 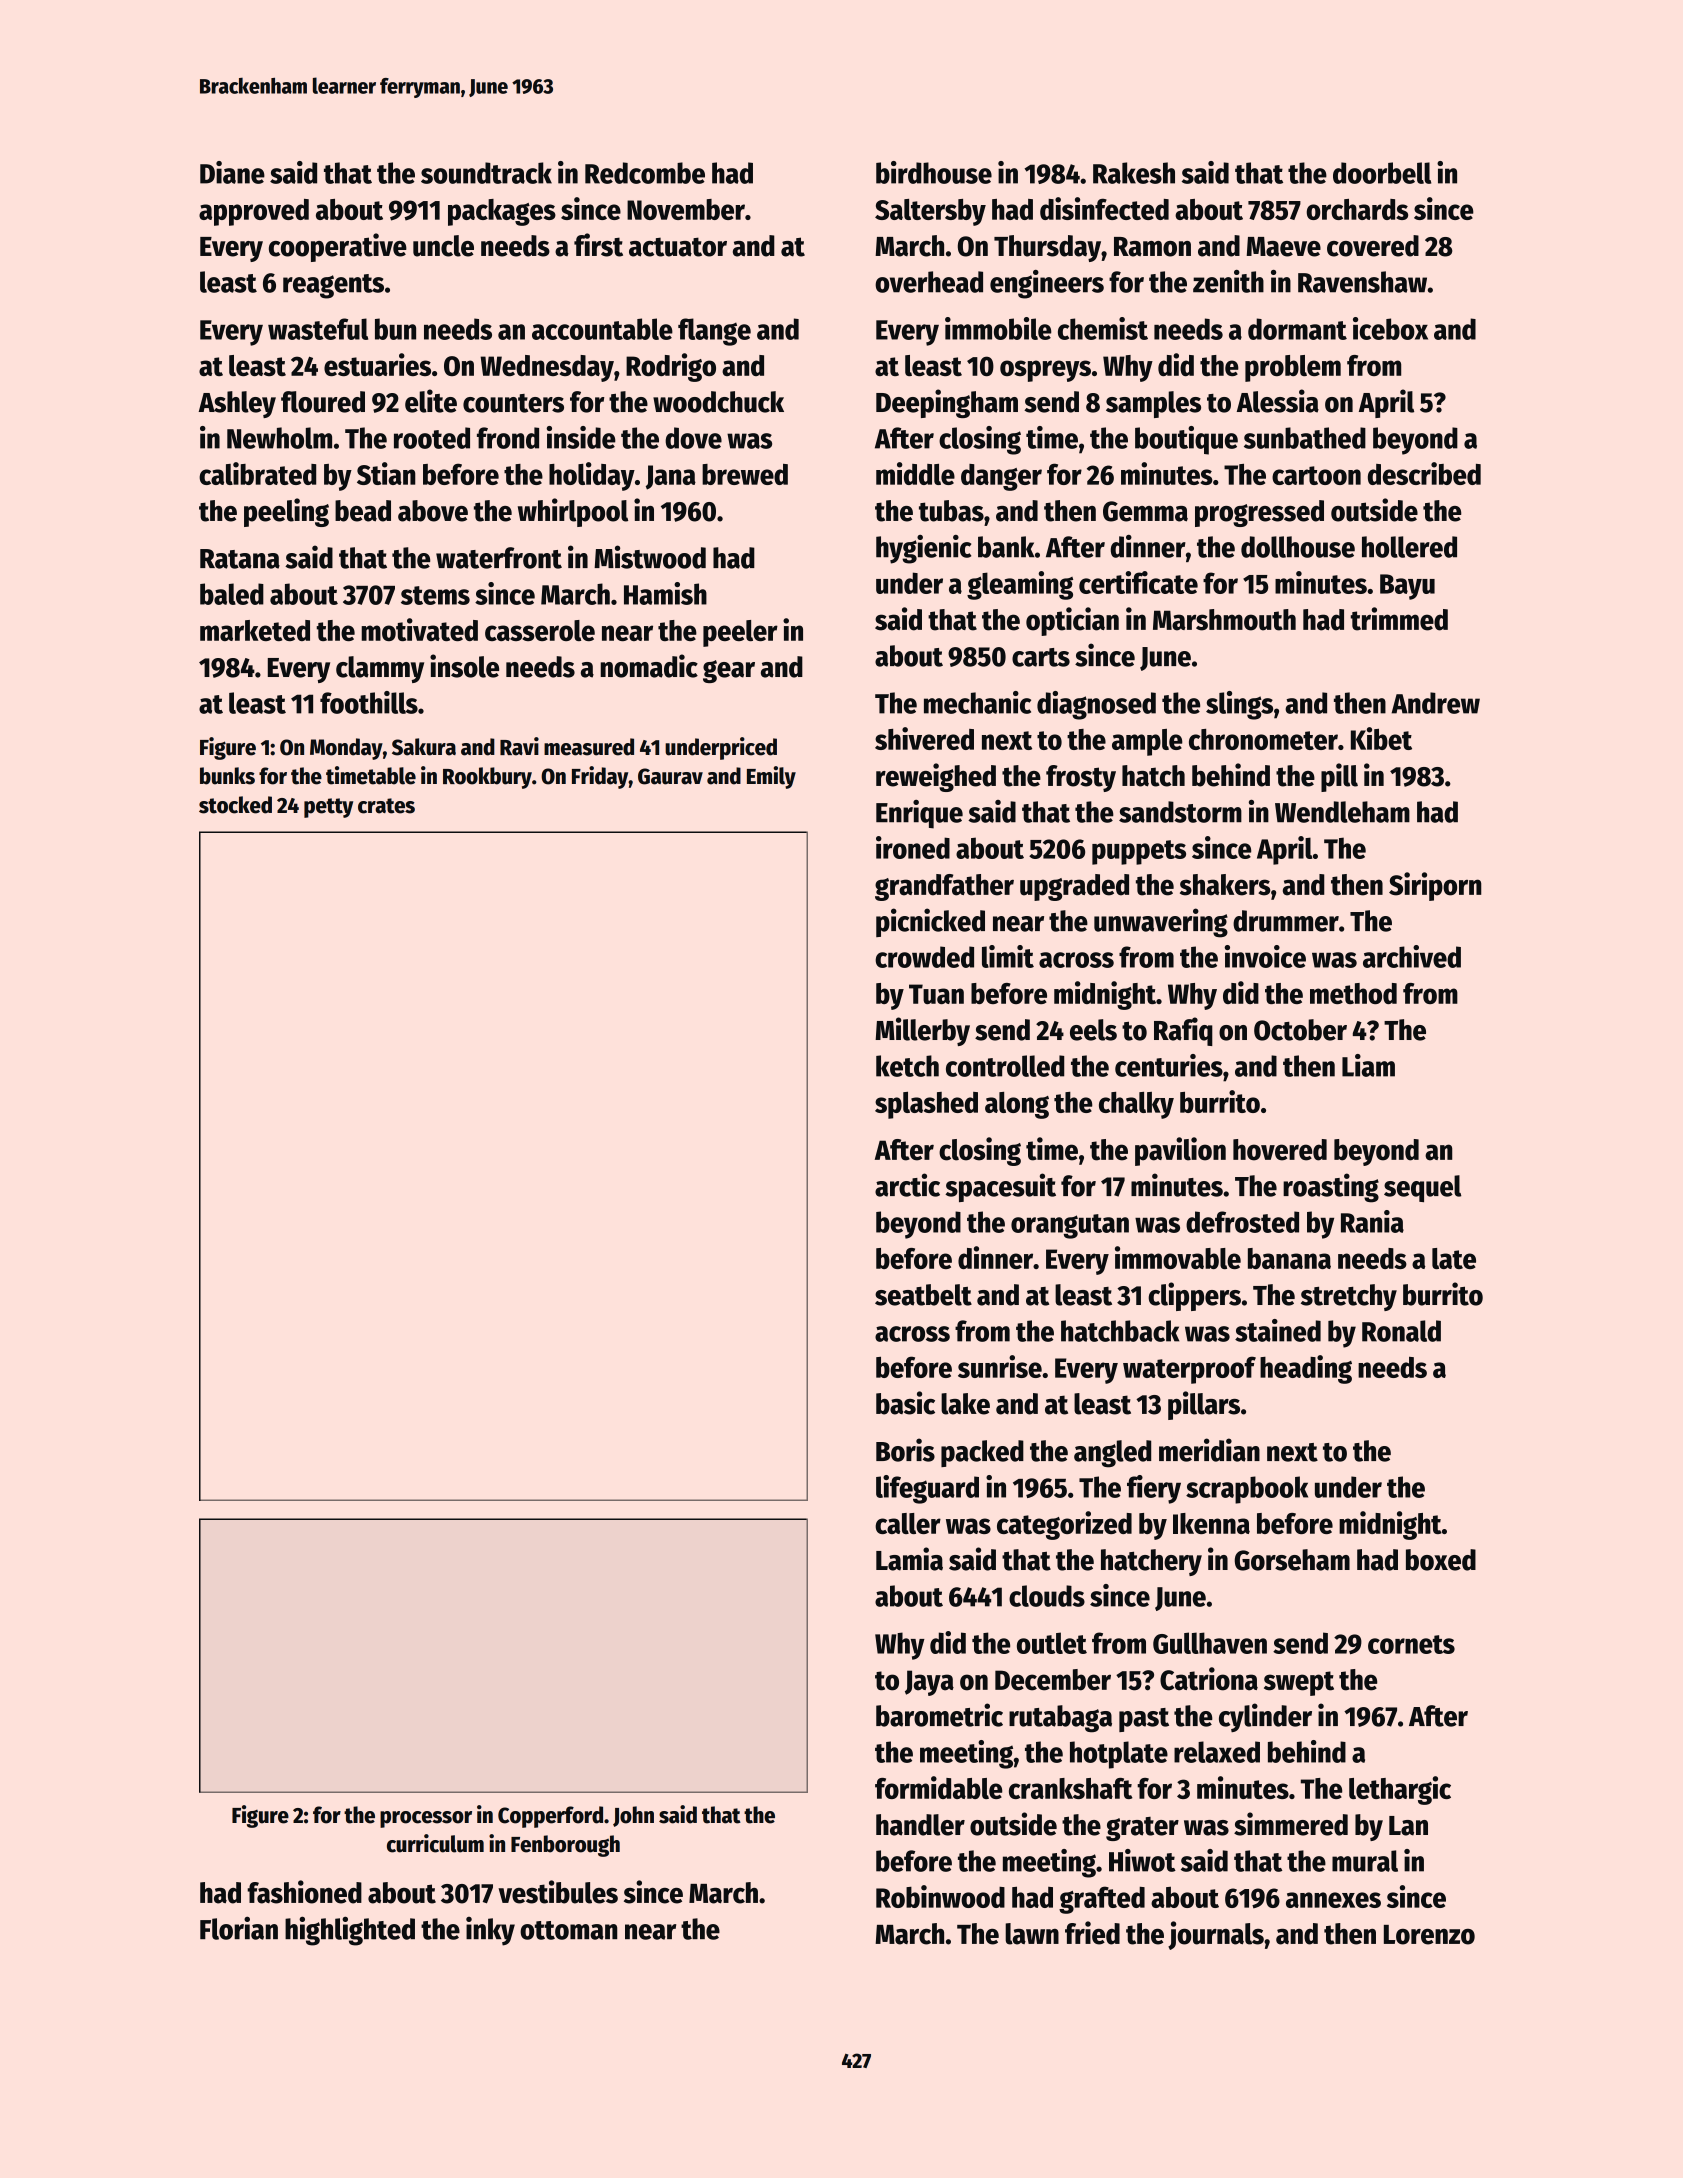 I want to click on outlet, so click(x=1052, y=1643).
